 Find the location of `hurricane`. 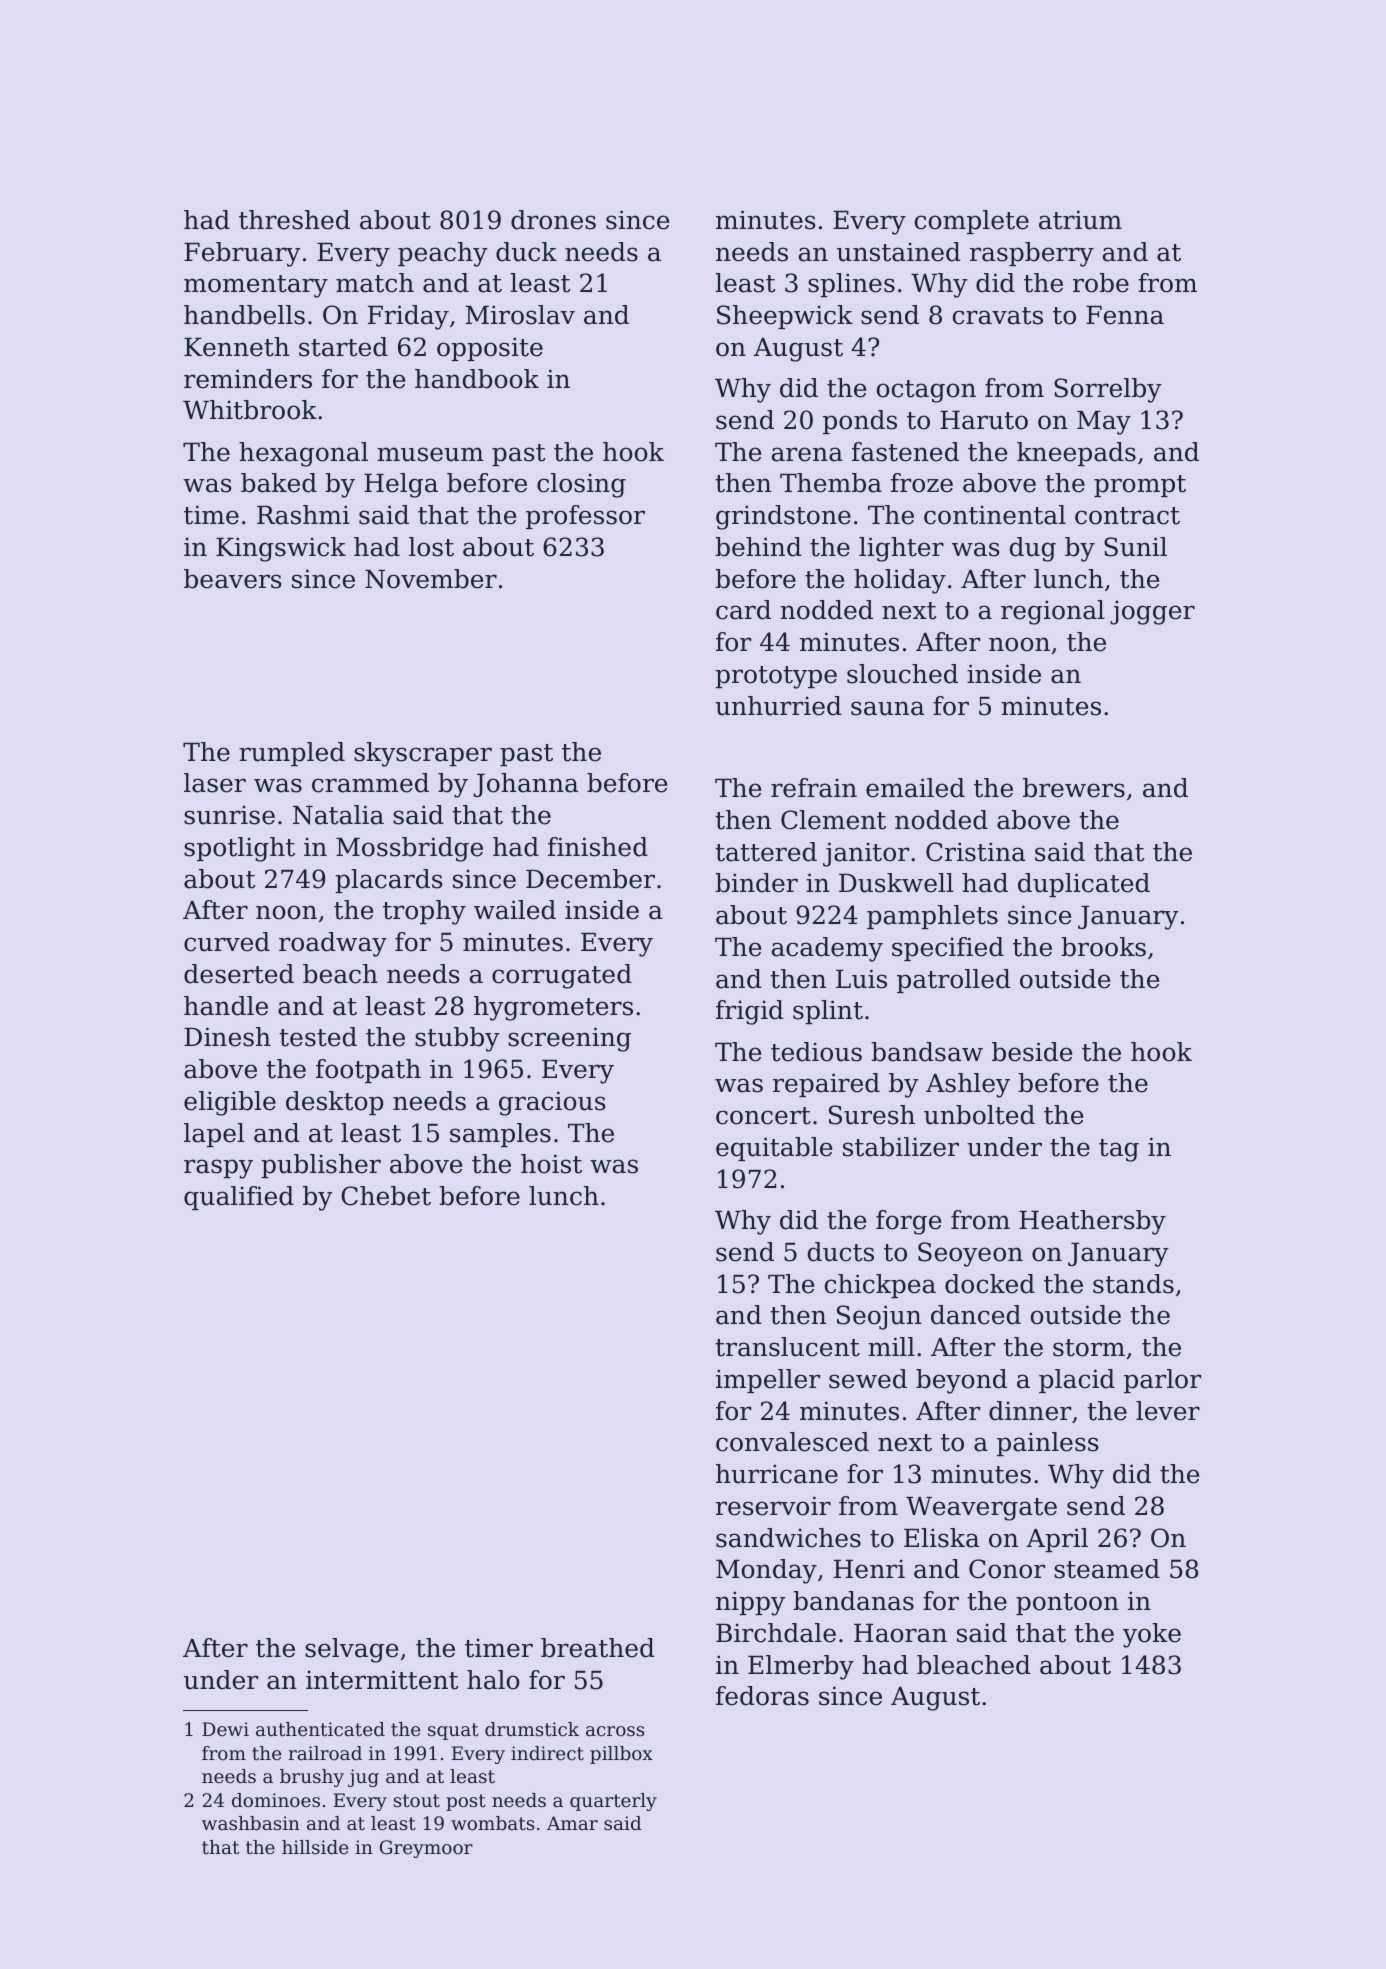

hurricane is located at coordinates (777, 1474).
